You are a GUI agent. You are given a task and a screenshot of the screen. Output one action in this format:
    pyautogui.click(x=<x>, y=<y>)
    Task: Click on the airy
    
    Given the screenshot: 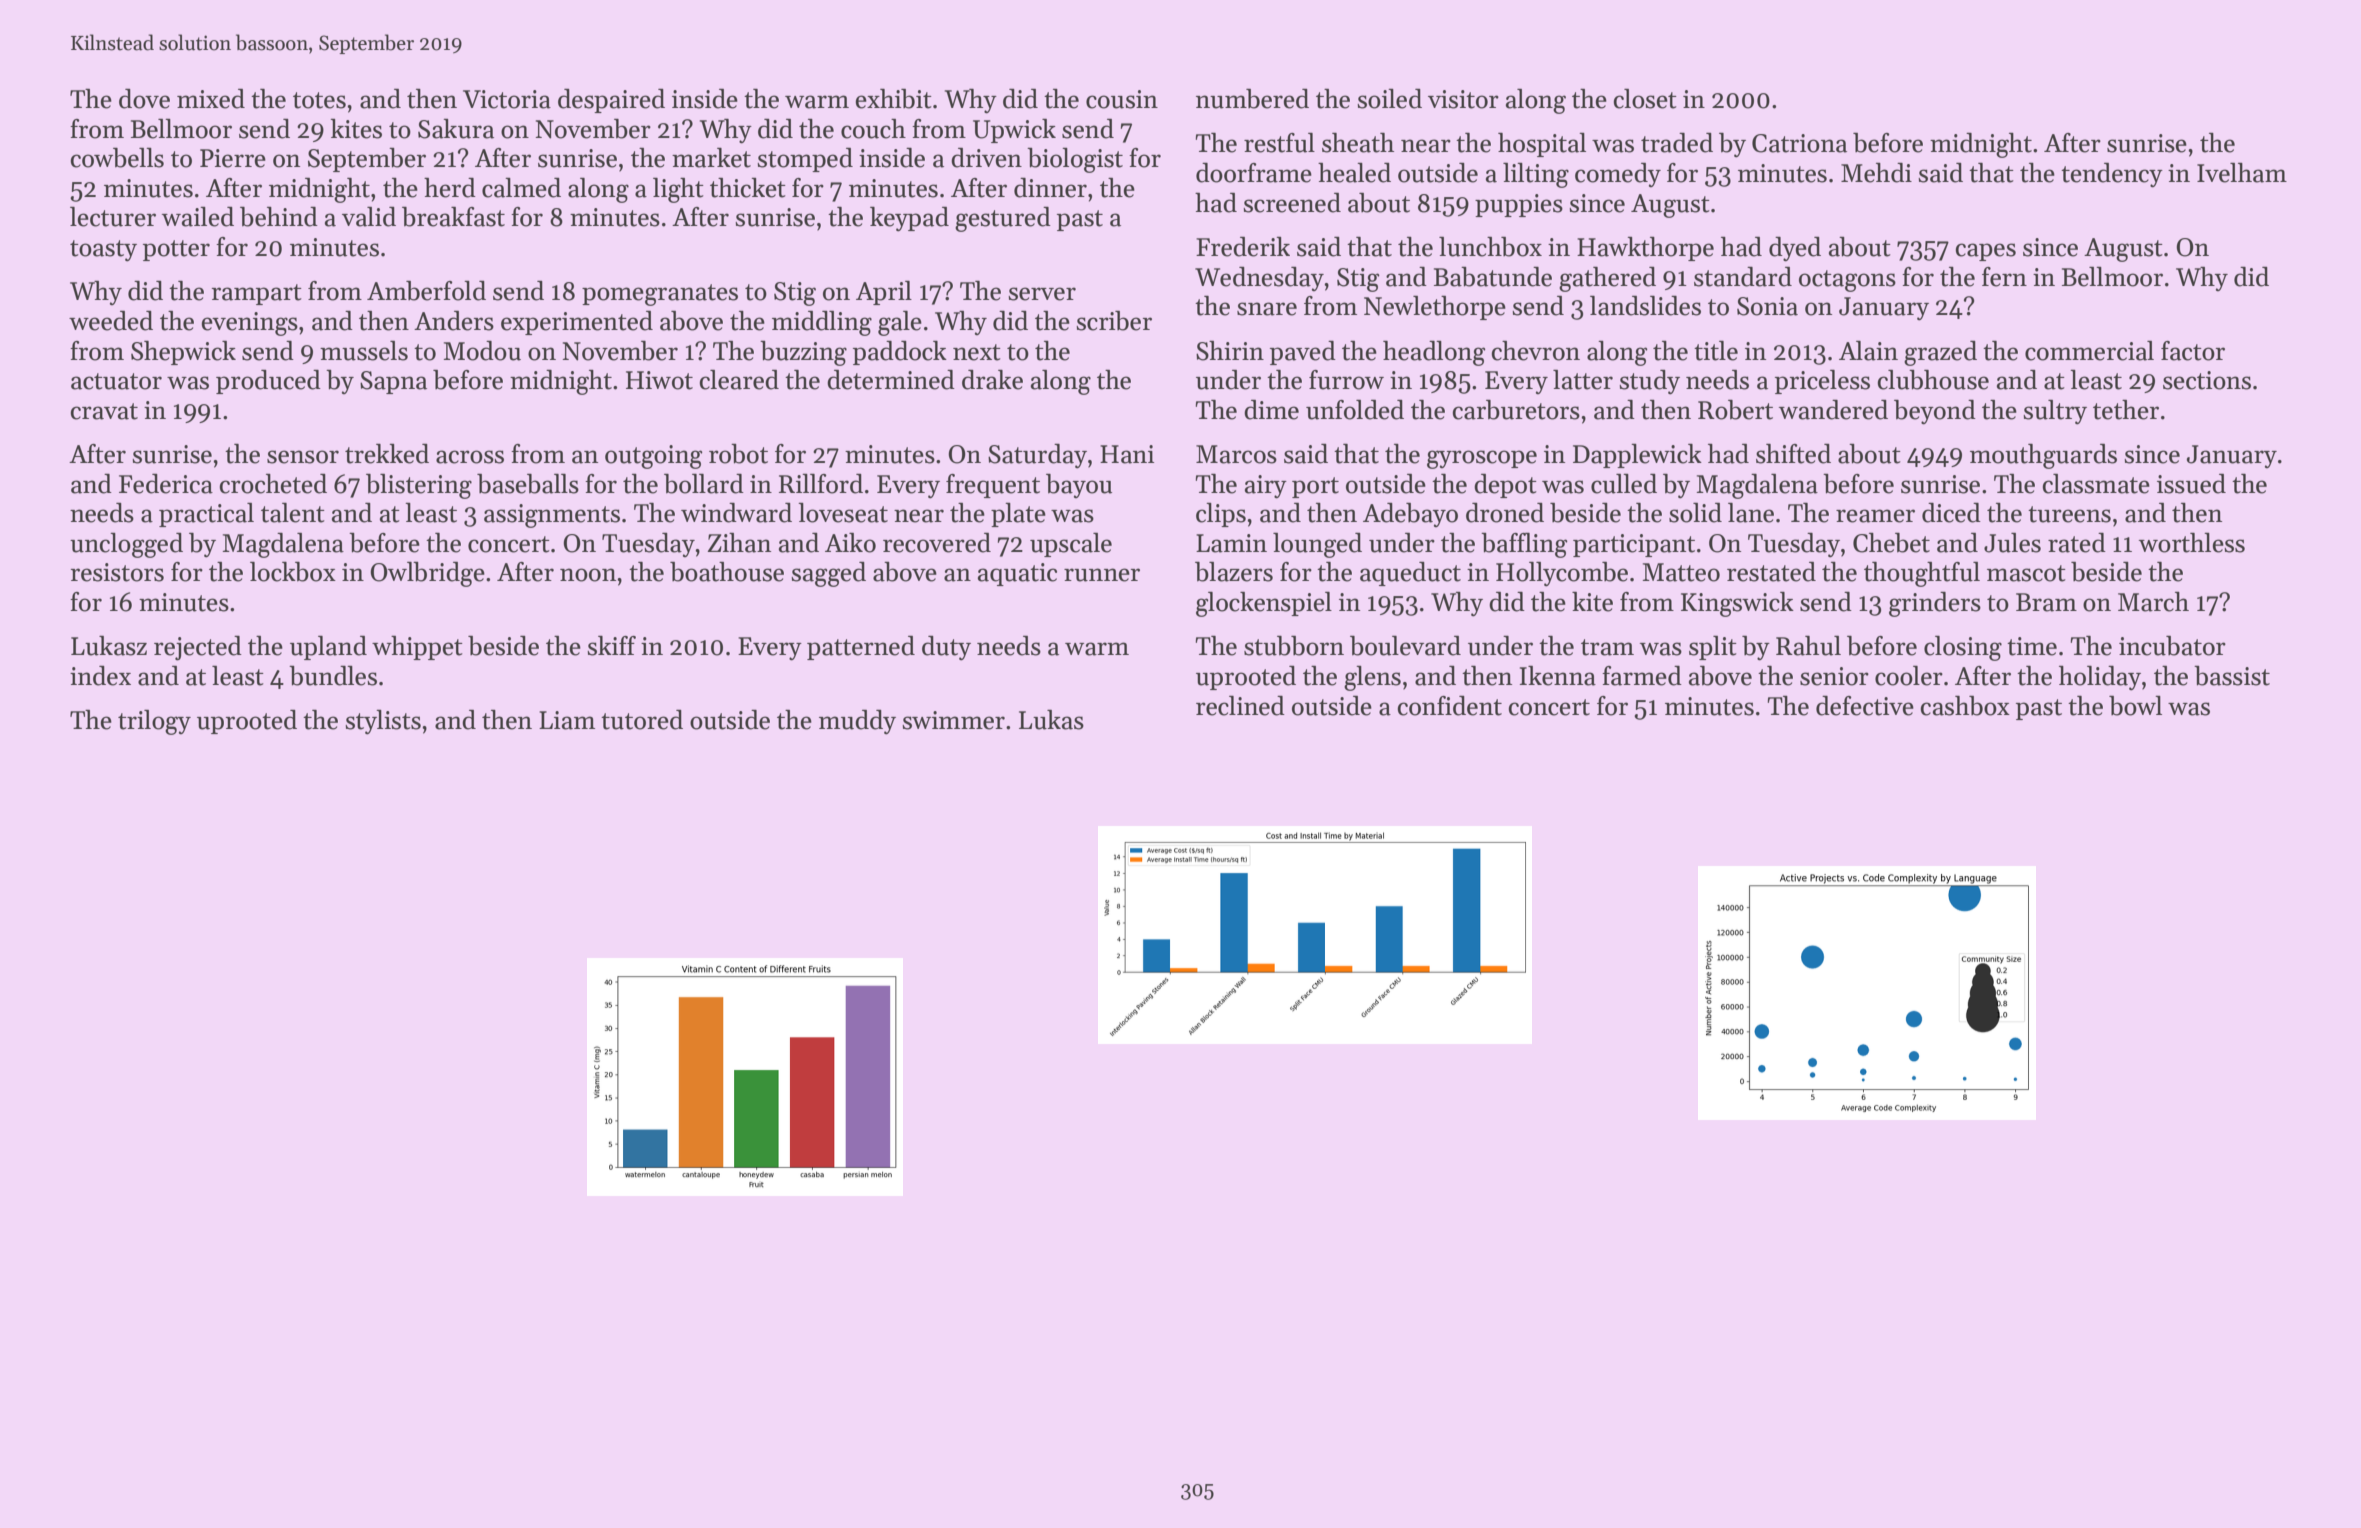 What is the action you would take?
    pyautogui.click(x=1266, y=487)
